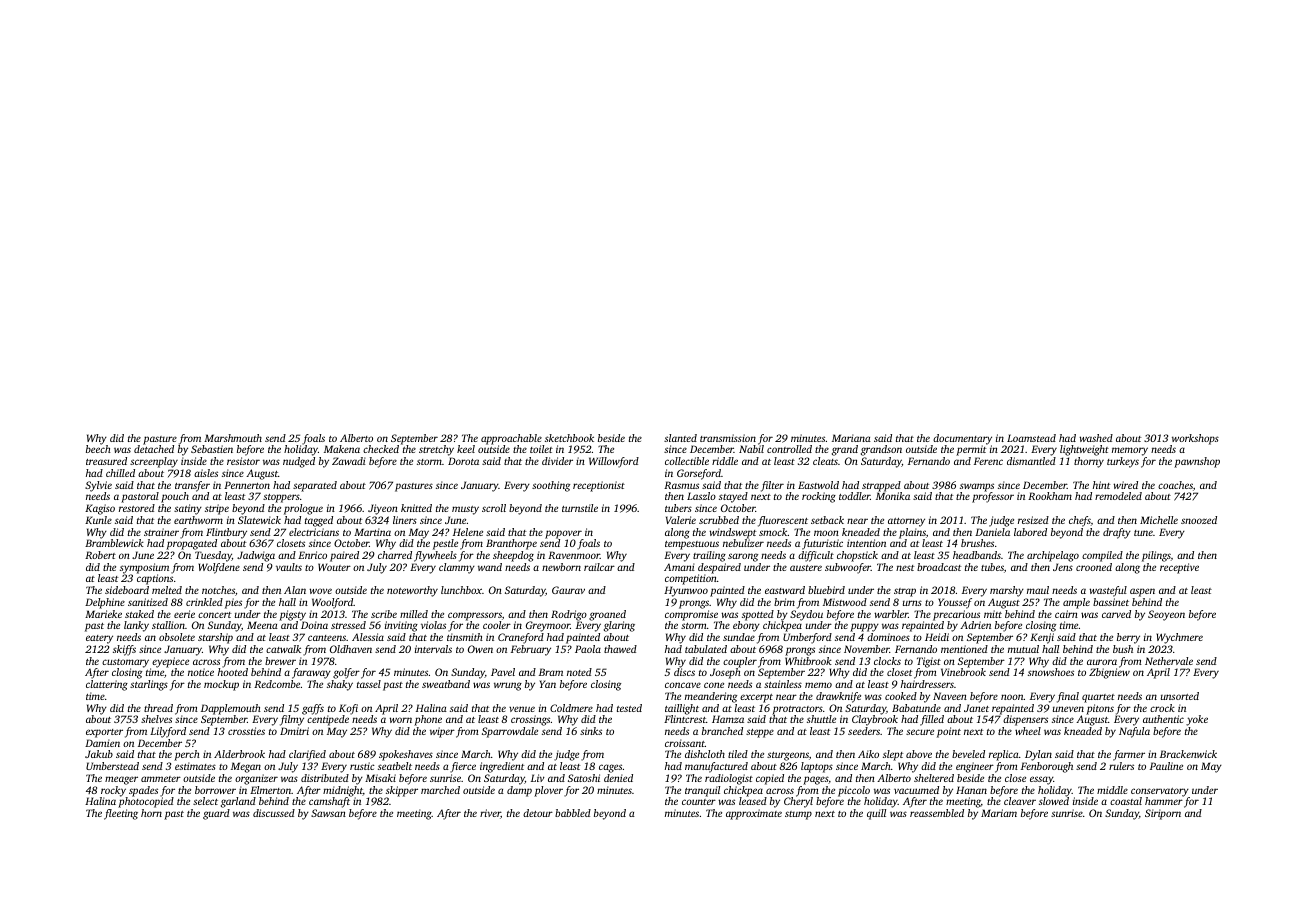 The image size is (1308, 924). I want to click on clocks, so click(887, 661).
